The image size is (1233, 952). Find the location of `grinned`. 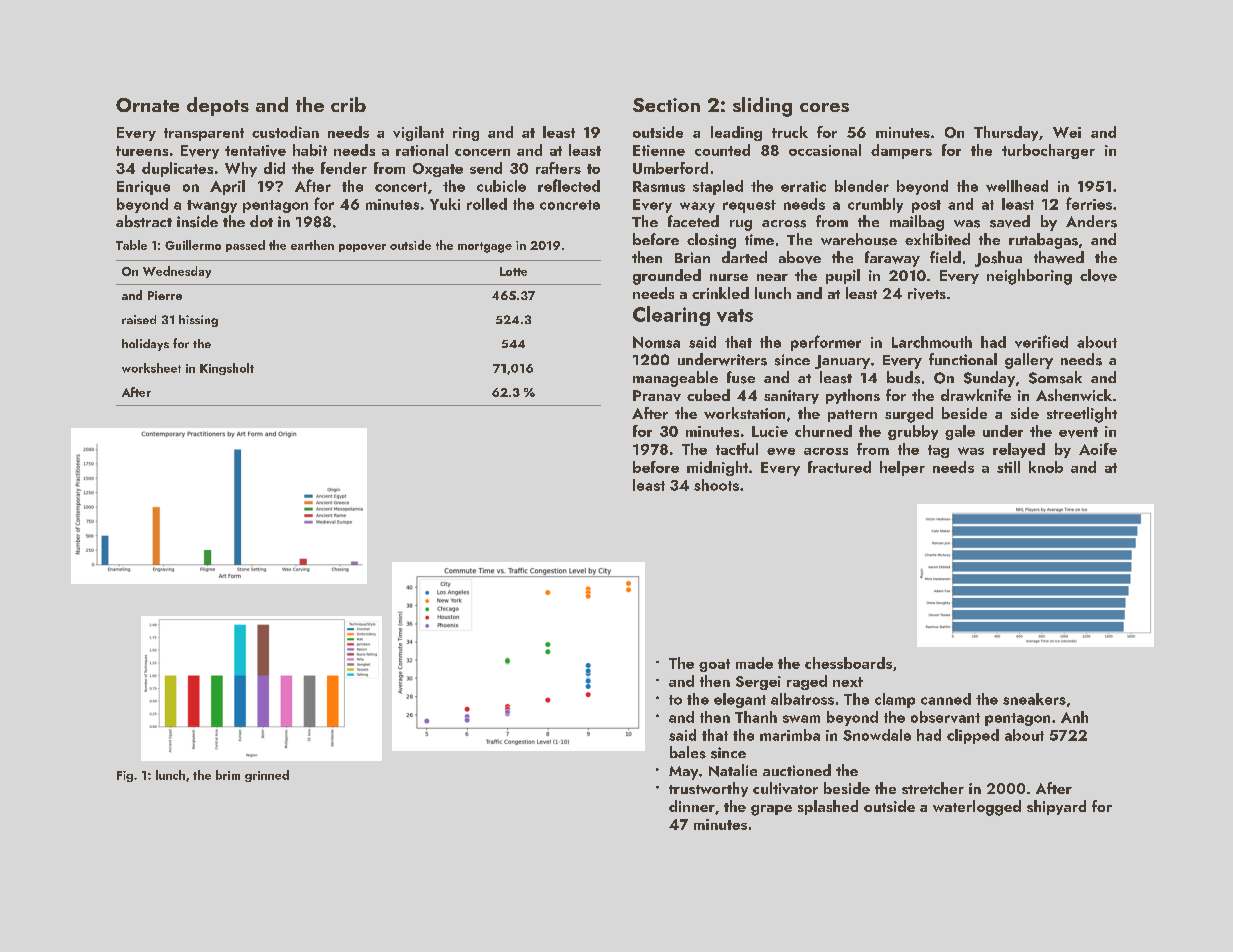

grinned is located at coordinates (267, 776).
